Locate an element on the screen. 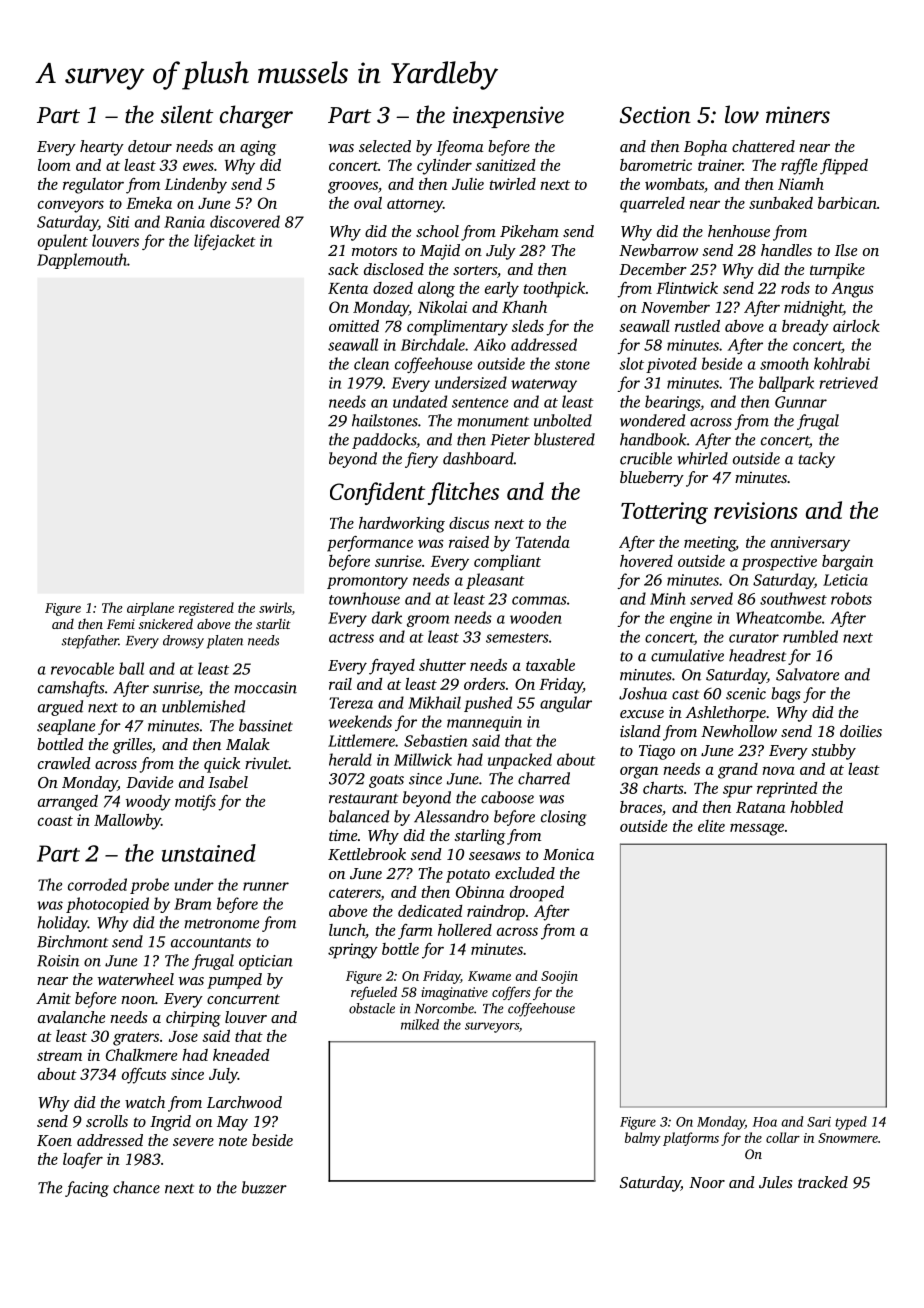  charred is located at coordinates (544, 778).
